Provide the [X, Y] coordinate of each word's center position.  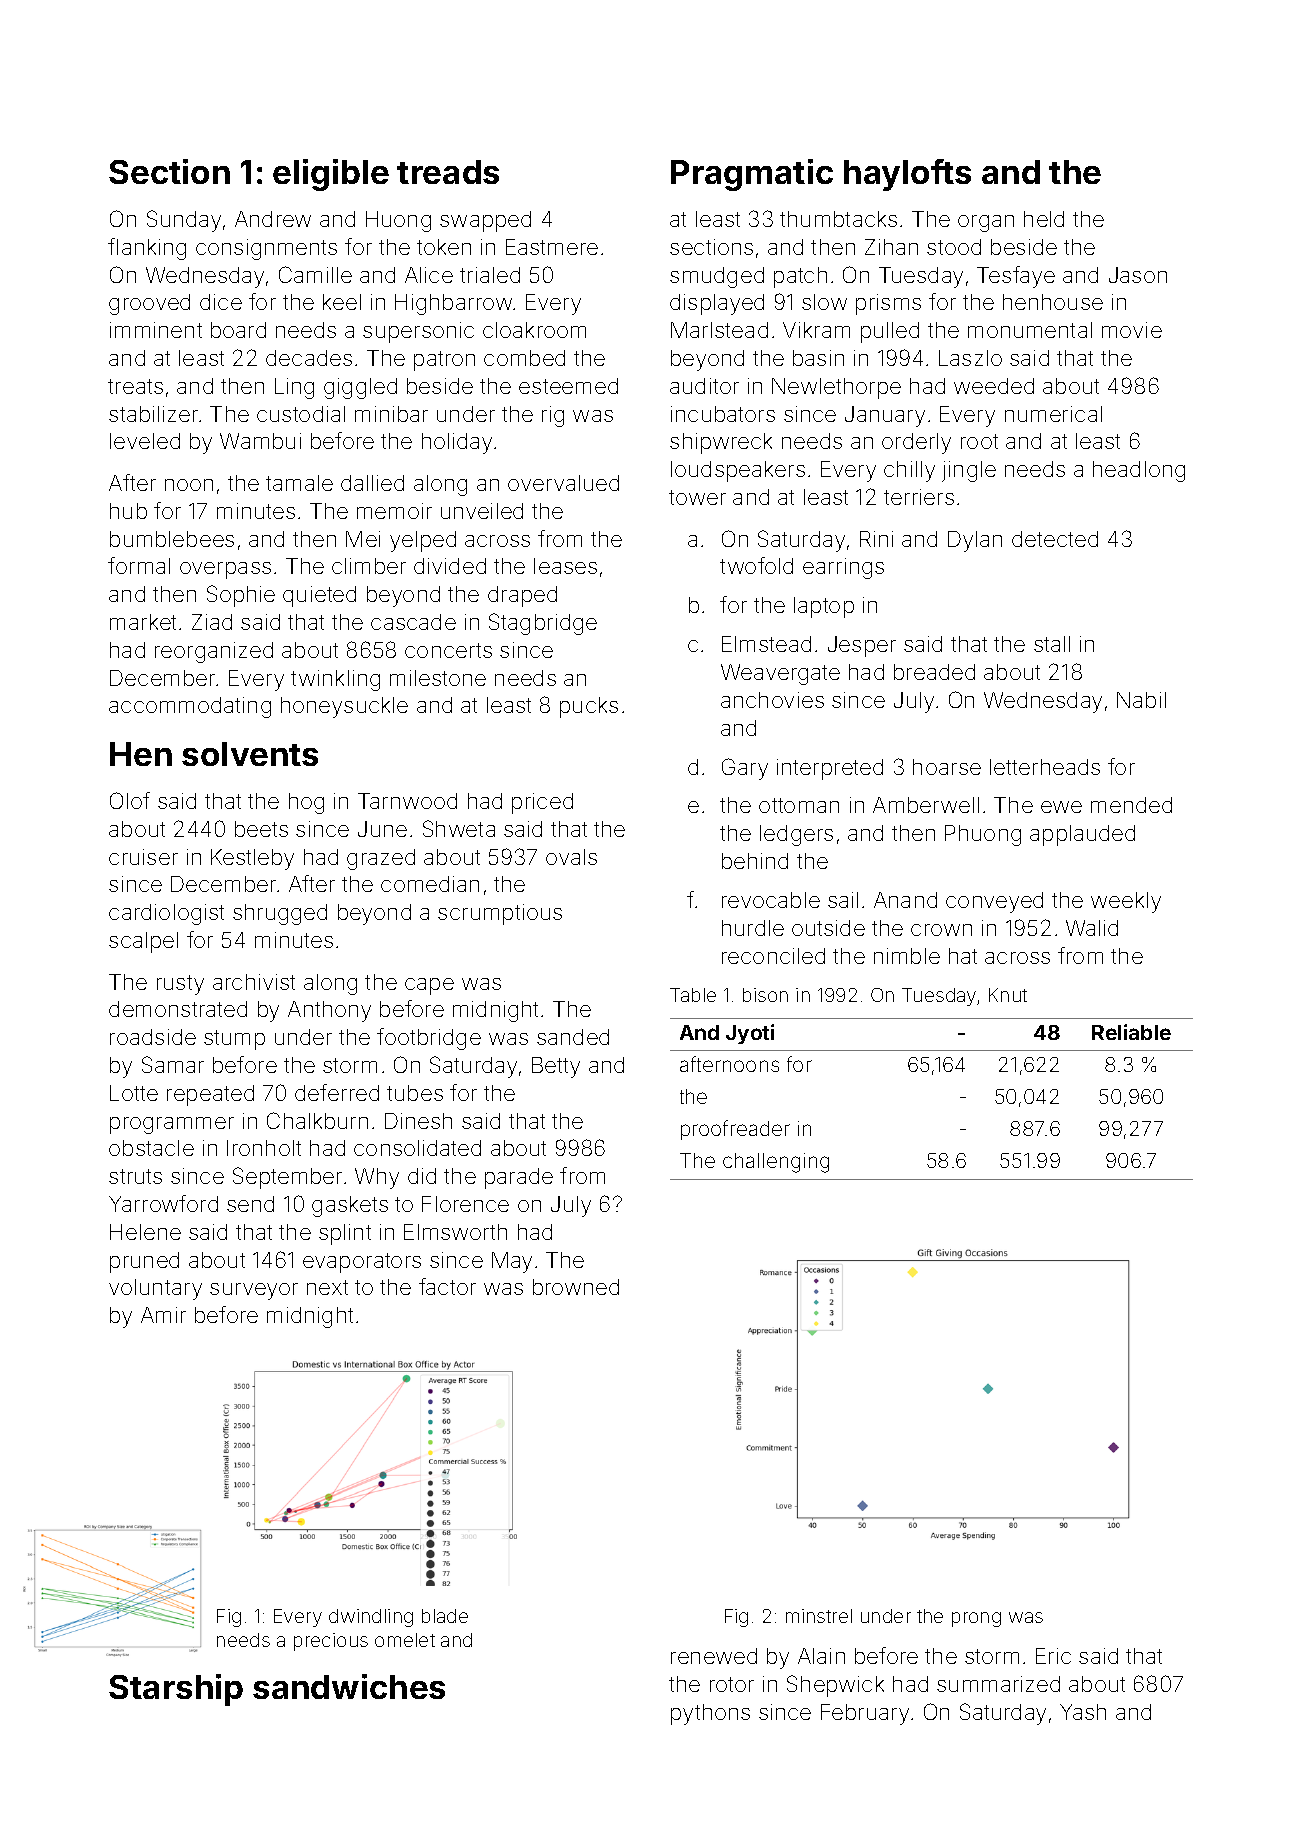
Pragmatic [752, 175]
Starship [176, 1690]
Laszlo [970, 358]
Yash [1083, 1712]
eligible [331, 175]
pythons [710, 1714]
